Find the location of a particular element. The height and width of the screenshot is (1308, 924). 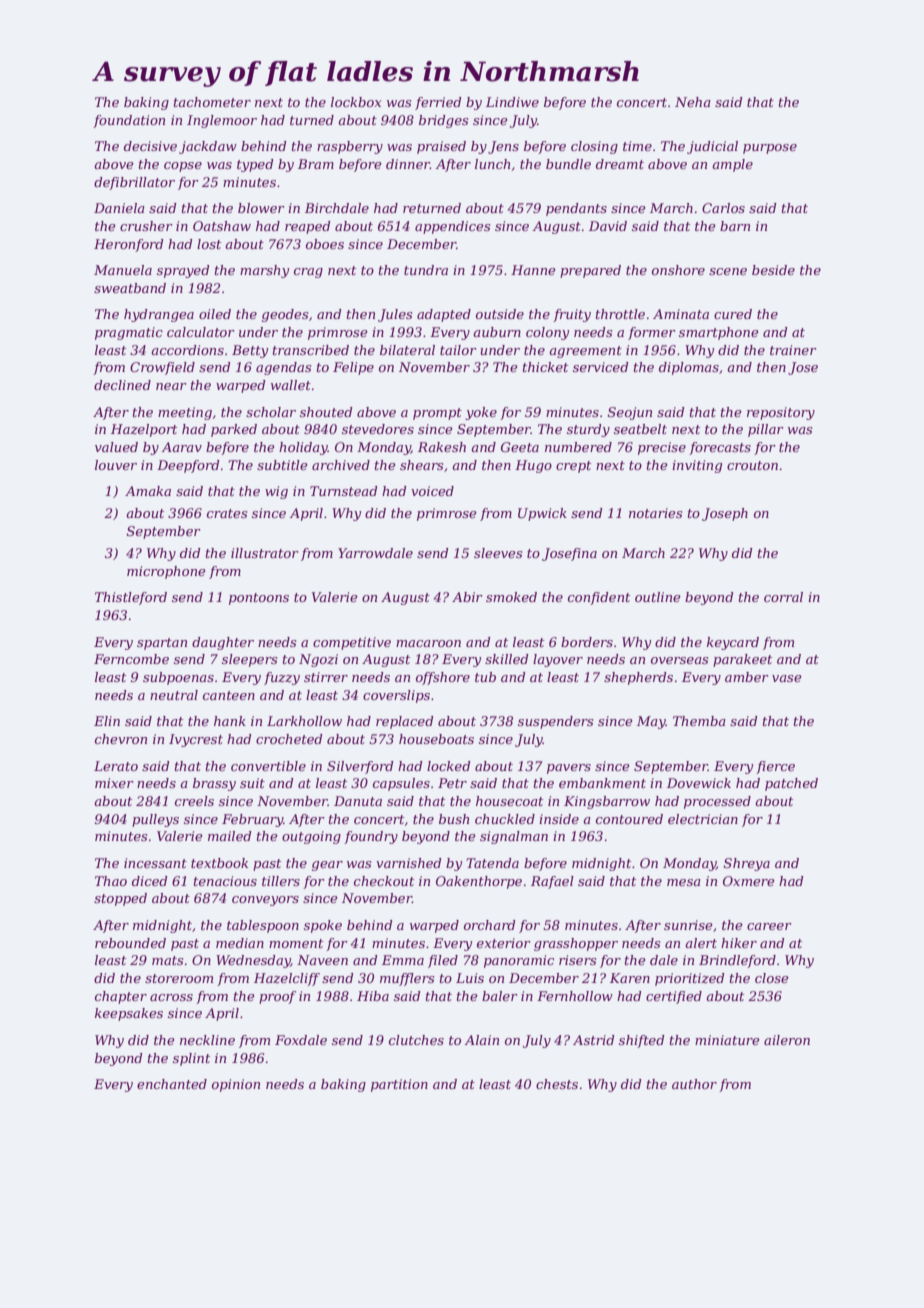

blower is located at coordinates (261, 208).
